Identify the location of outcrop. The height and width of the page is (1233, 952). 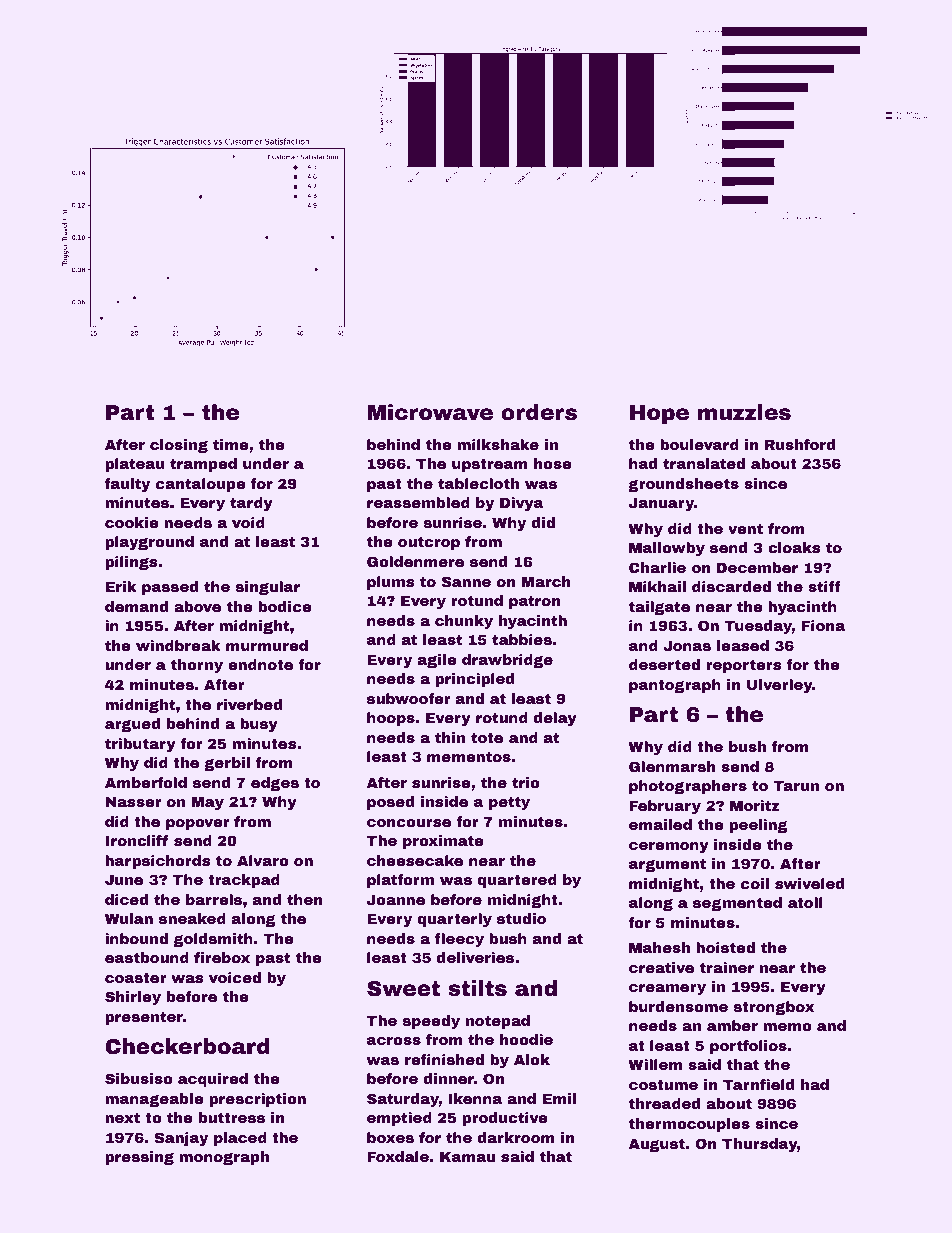
(429, 543).
